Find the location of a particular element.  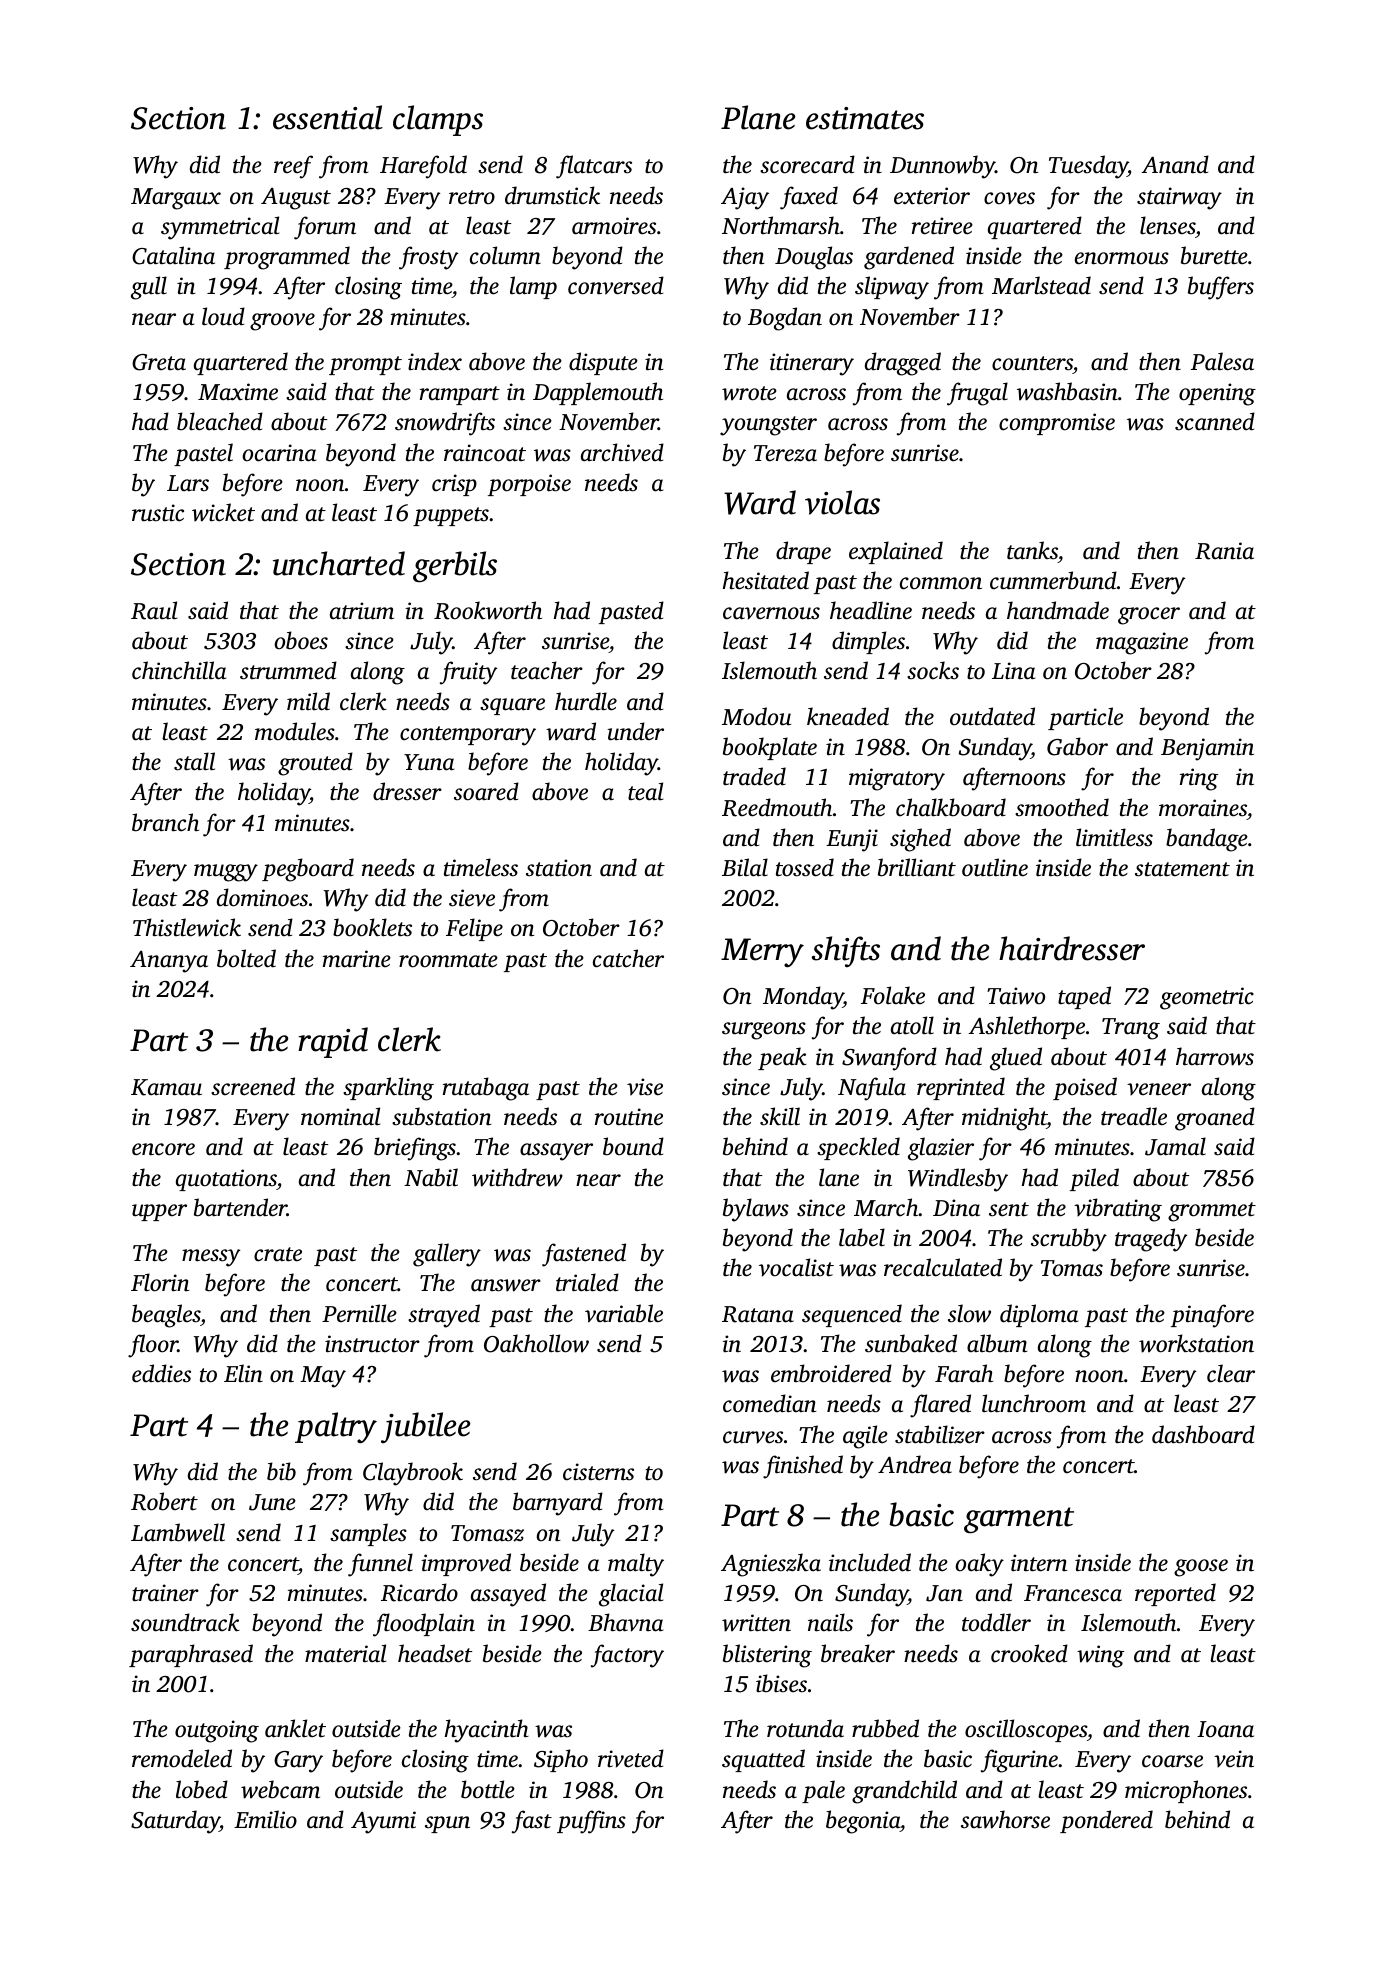

dashboard is located at coordinates (1203, 1434).
